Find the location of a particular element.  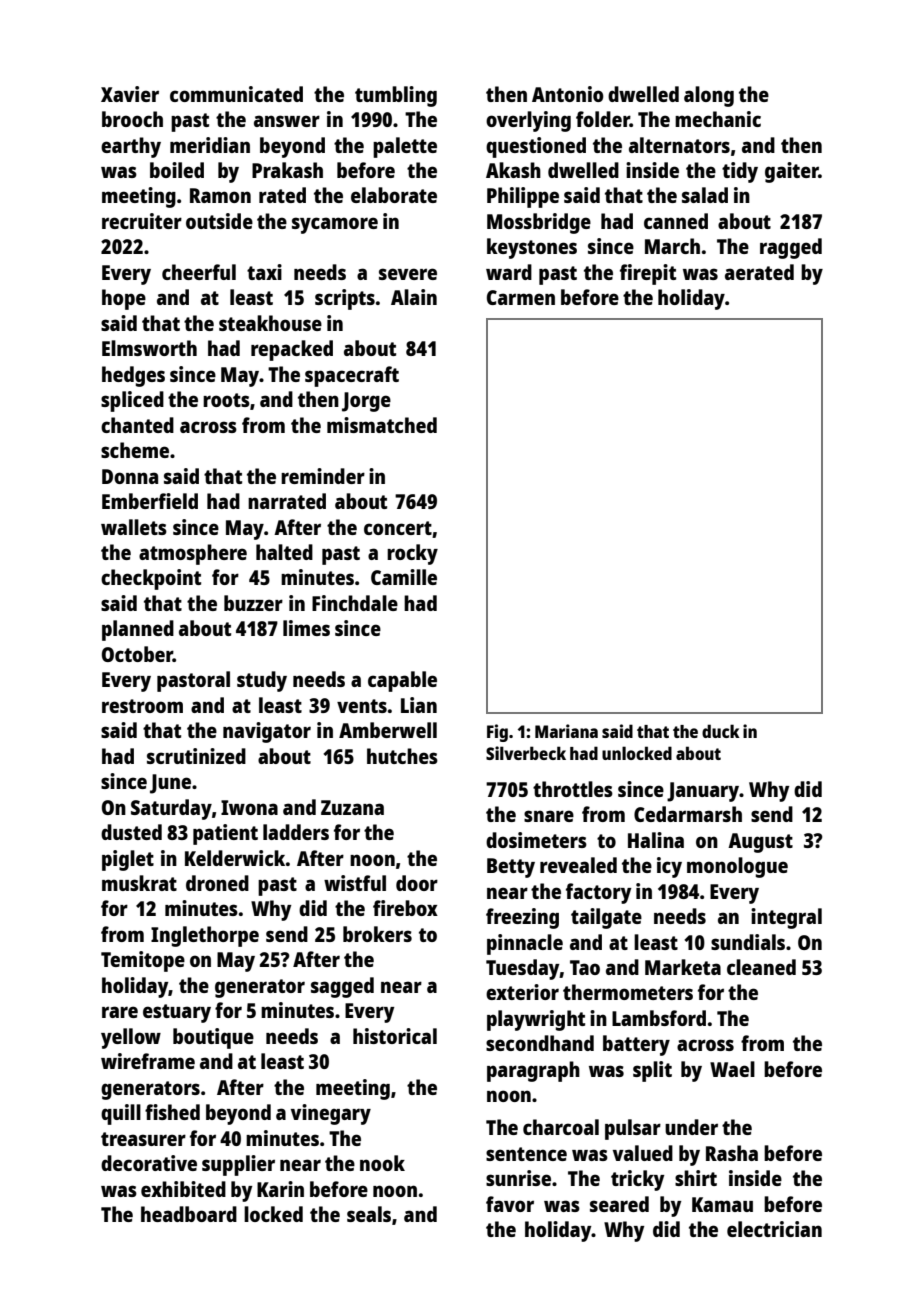

spacecraft is located at coordinates (352, 376).
